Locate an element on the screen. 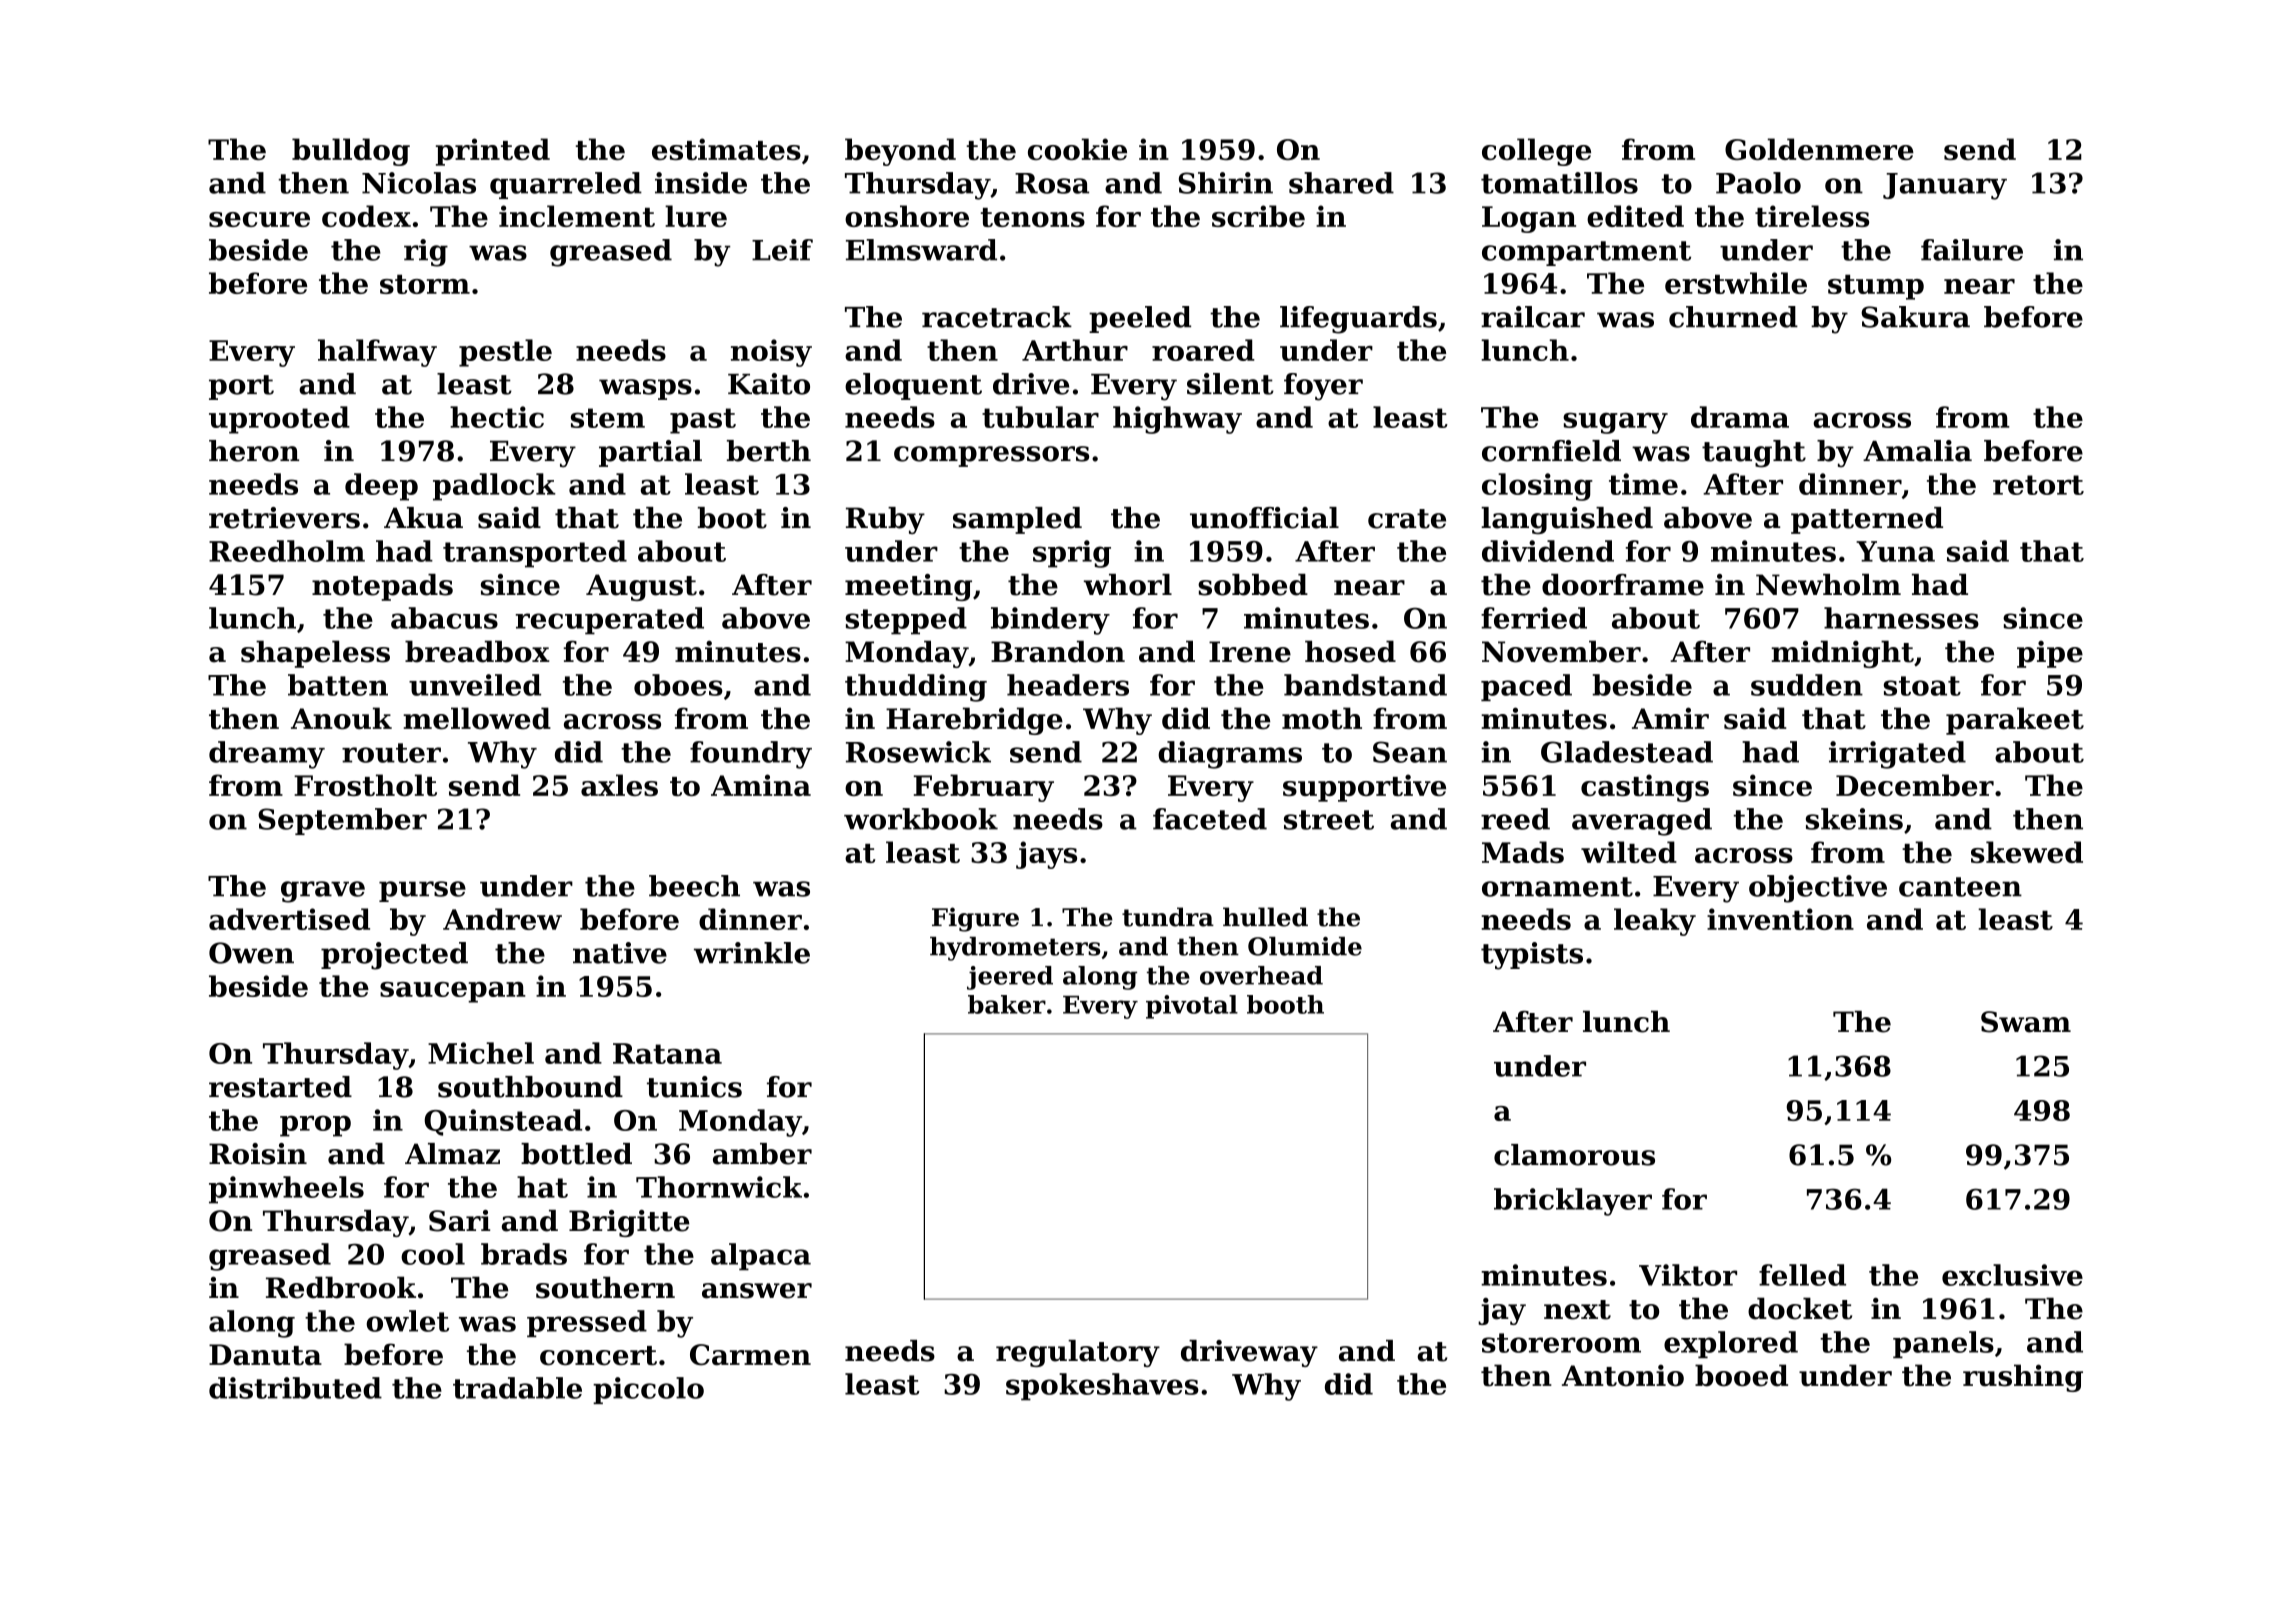 The image size is (2292, 1620). compressors is located at coordinates (991, 456).
